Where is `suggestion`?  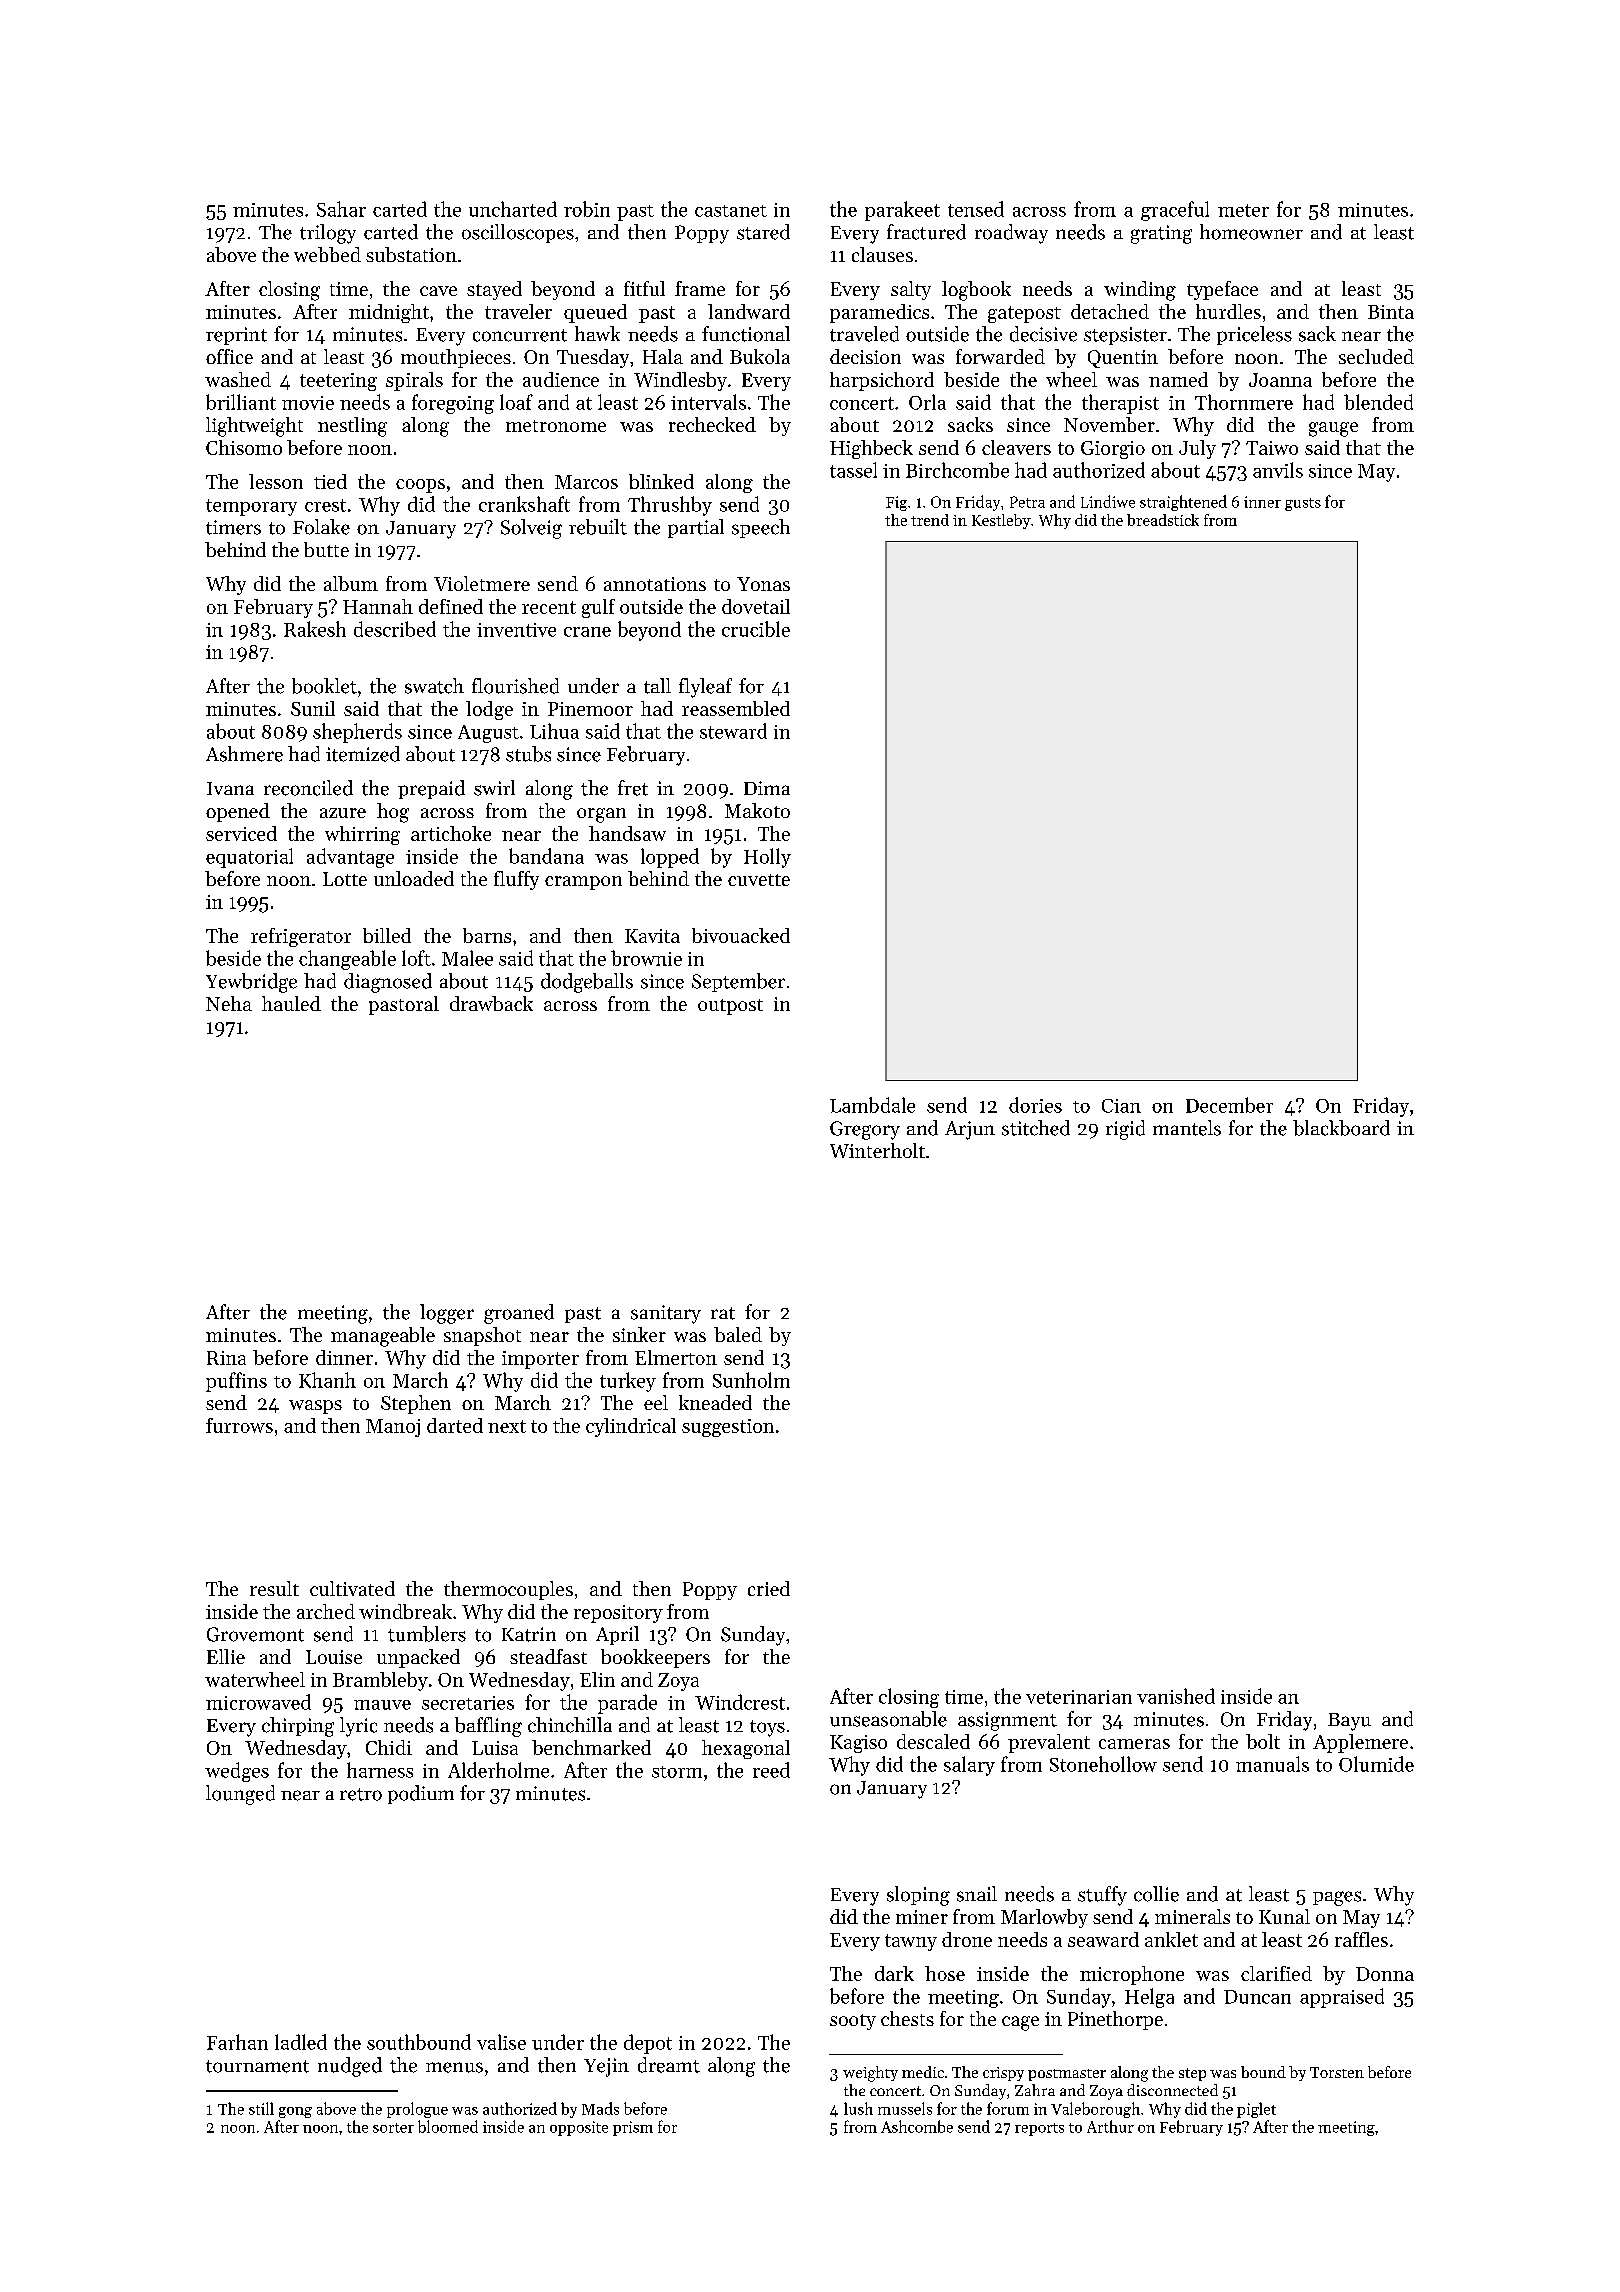 suggestion is located at coordinates (728, 1428).
